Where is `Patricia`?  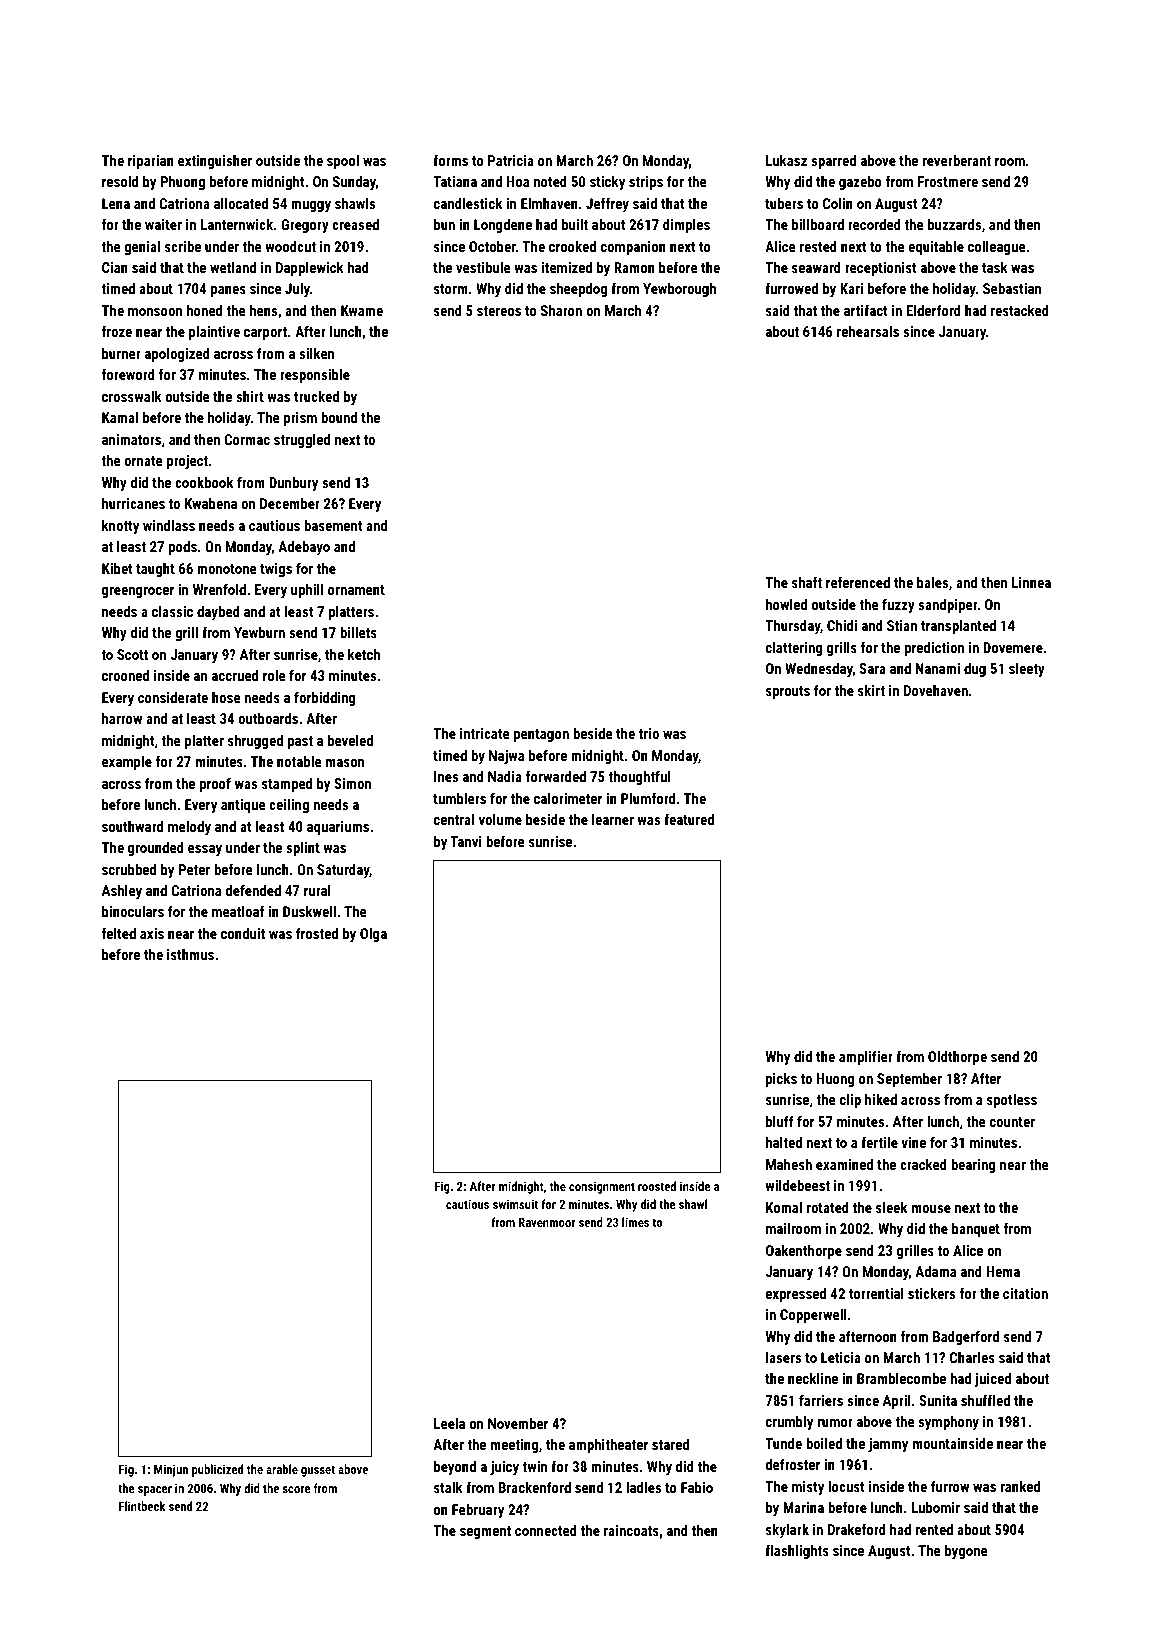
Patricia is located at coordinates (511, 160).
